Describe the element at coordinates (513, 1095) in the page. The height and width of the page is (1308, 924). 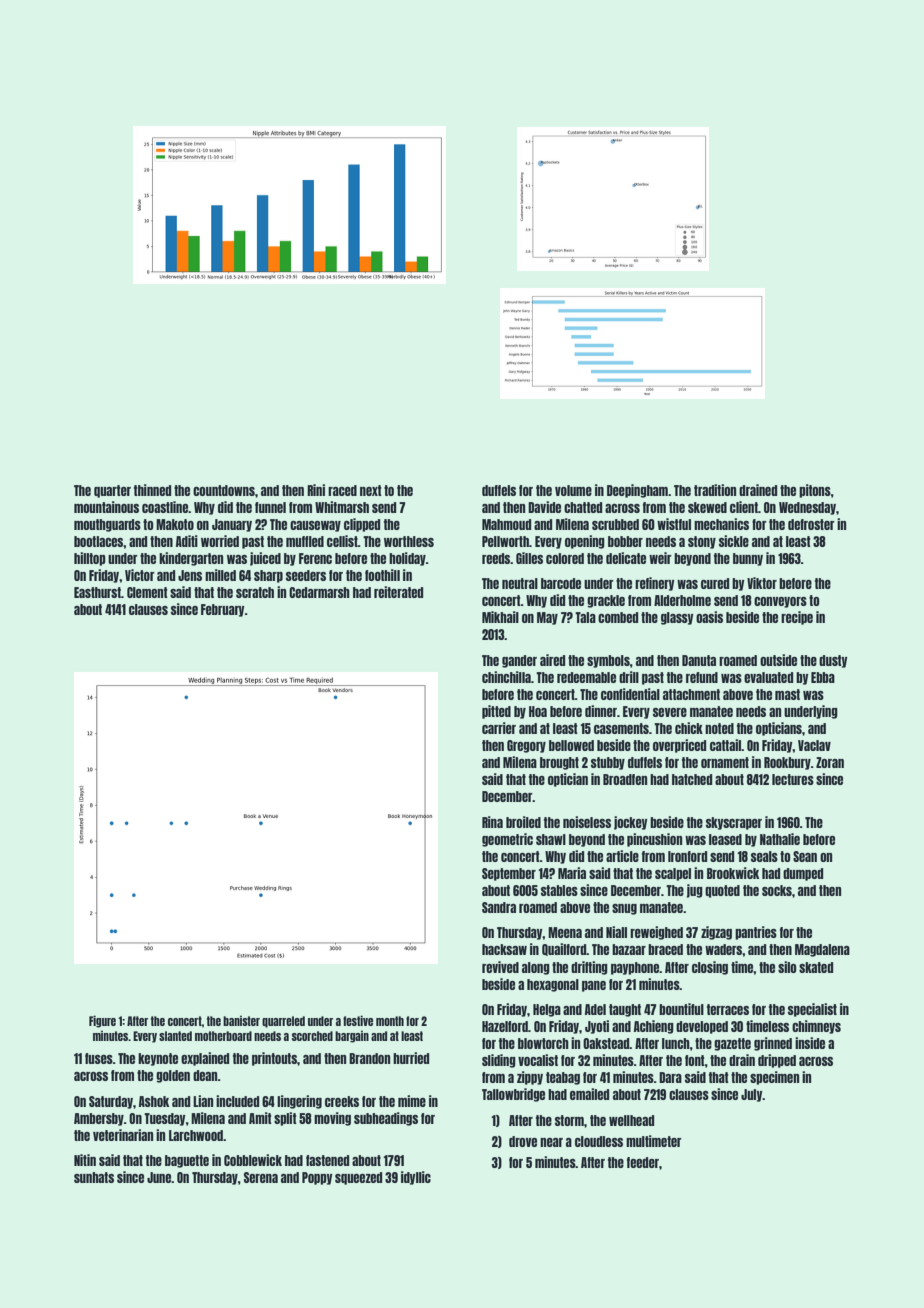
I see `Tallowbridge` at that location.
